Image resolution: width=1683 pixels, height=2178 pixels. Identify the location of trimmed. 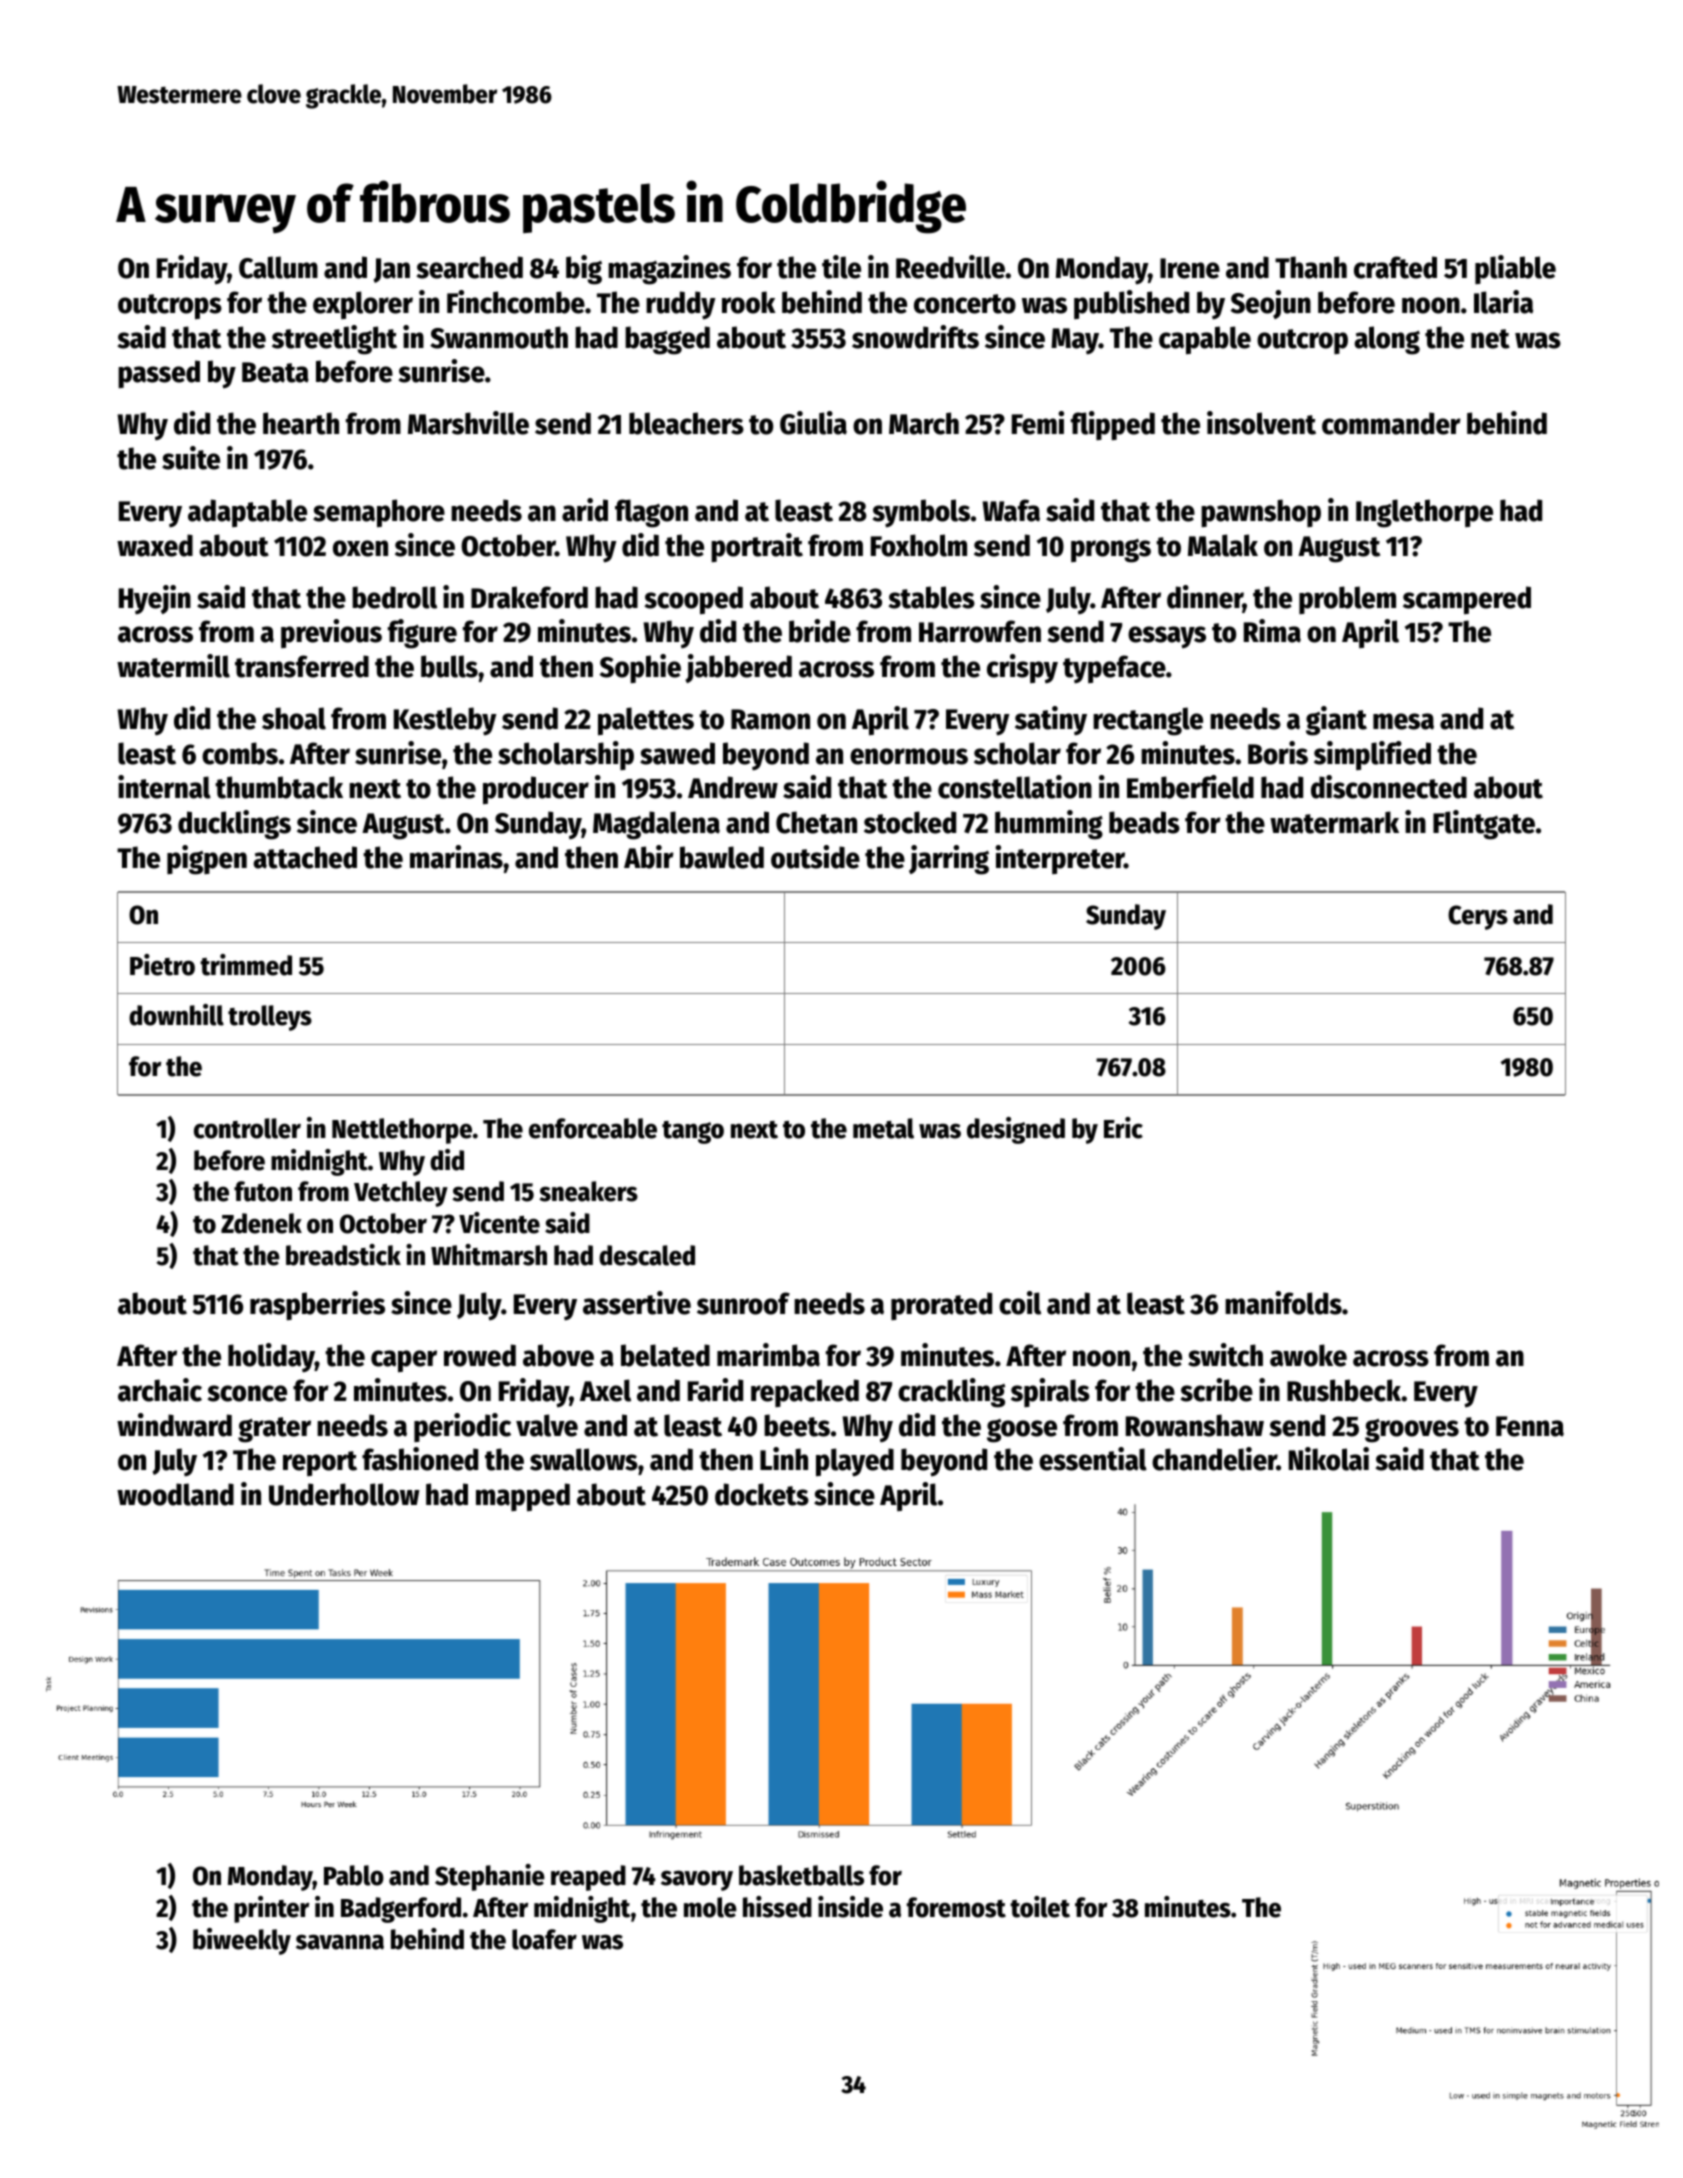
(246, 965).
